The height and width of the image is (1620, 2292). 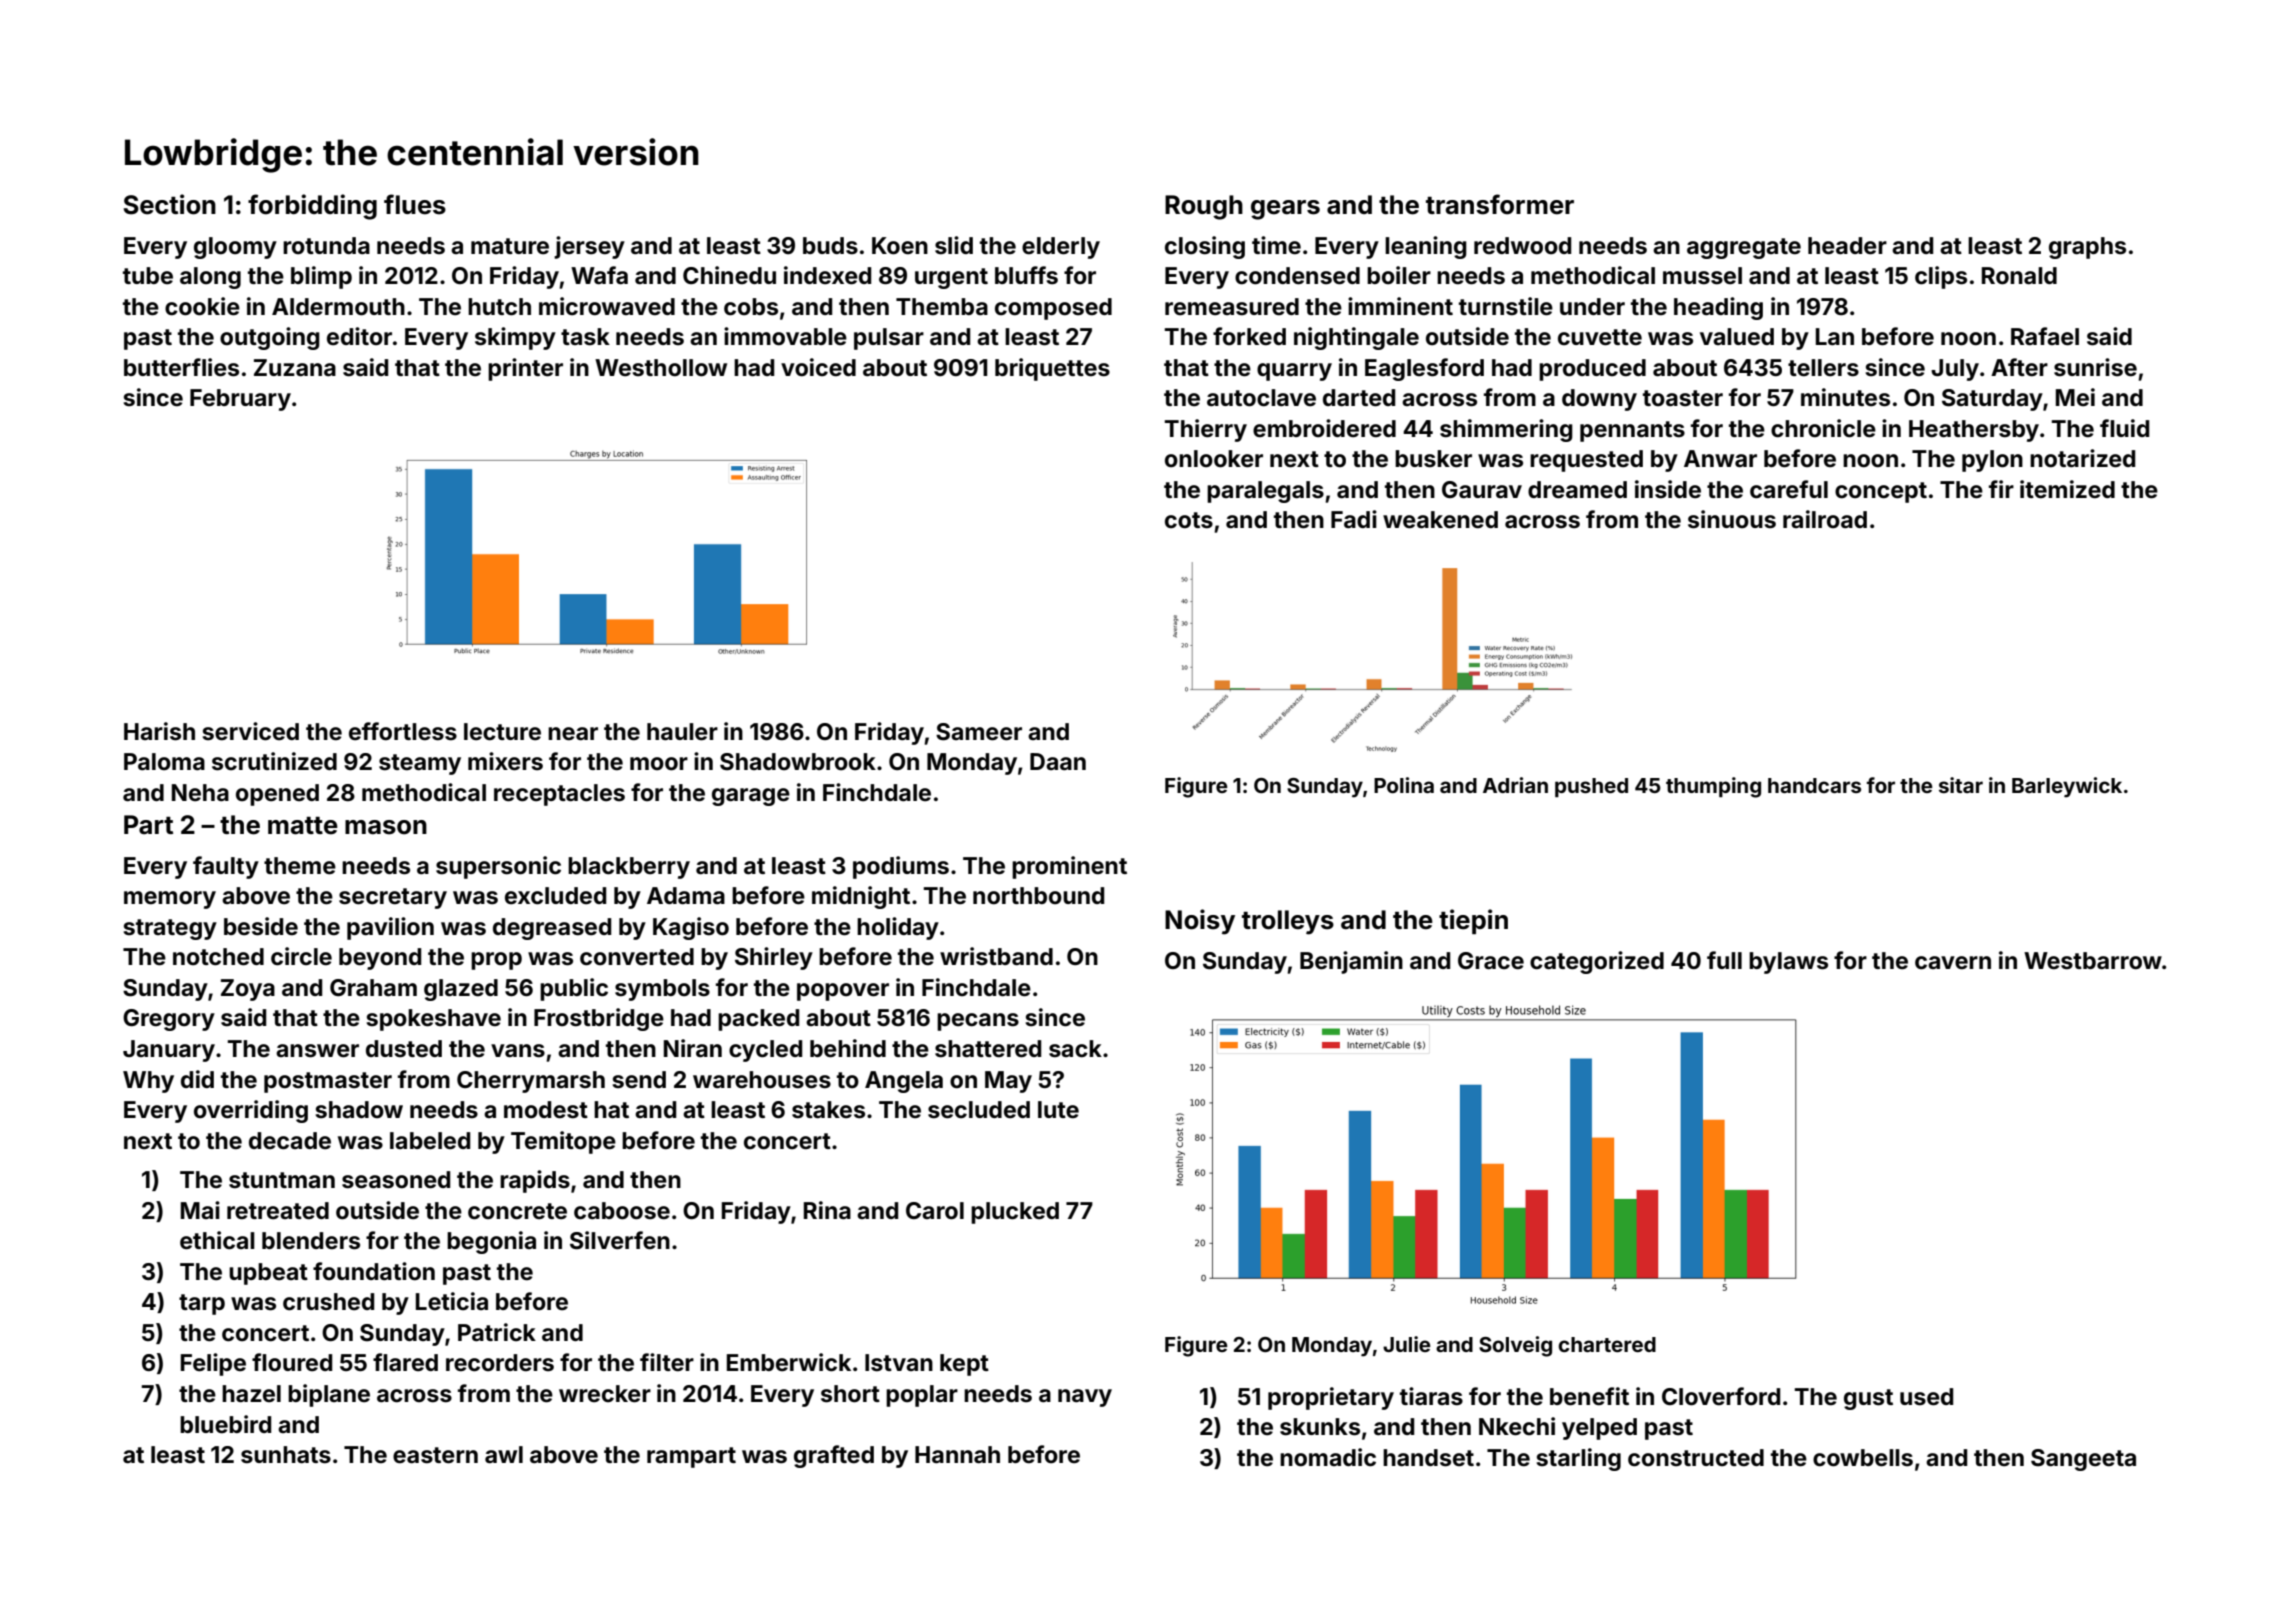 What do you see at coordinates (2087, 248) in the image?
I see `graphs` at bounding box center [2087, 248].
